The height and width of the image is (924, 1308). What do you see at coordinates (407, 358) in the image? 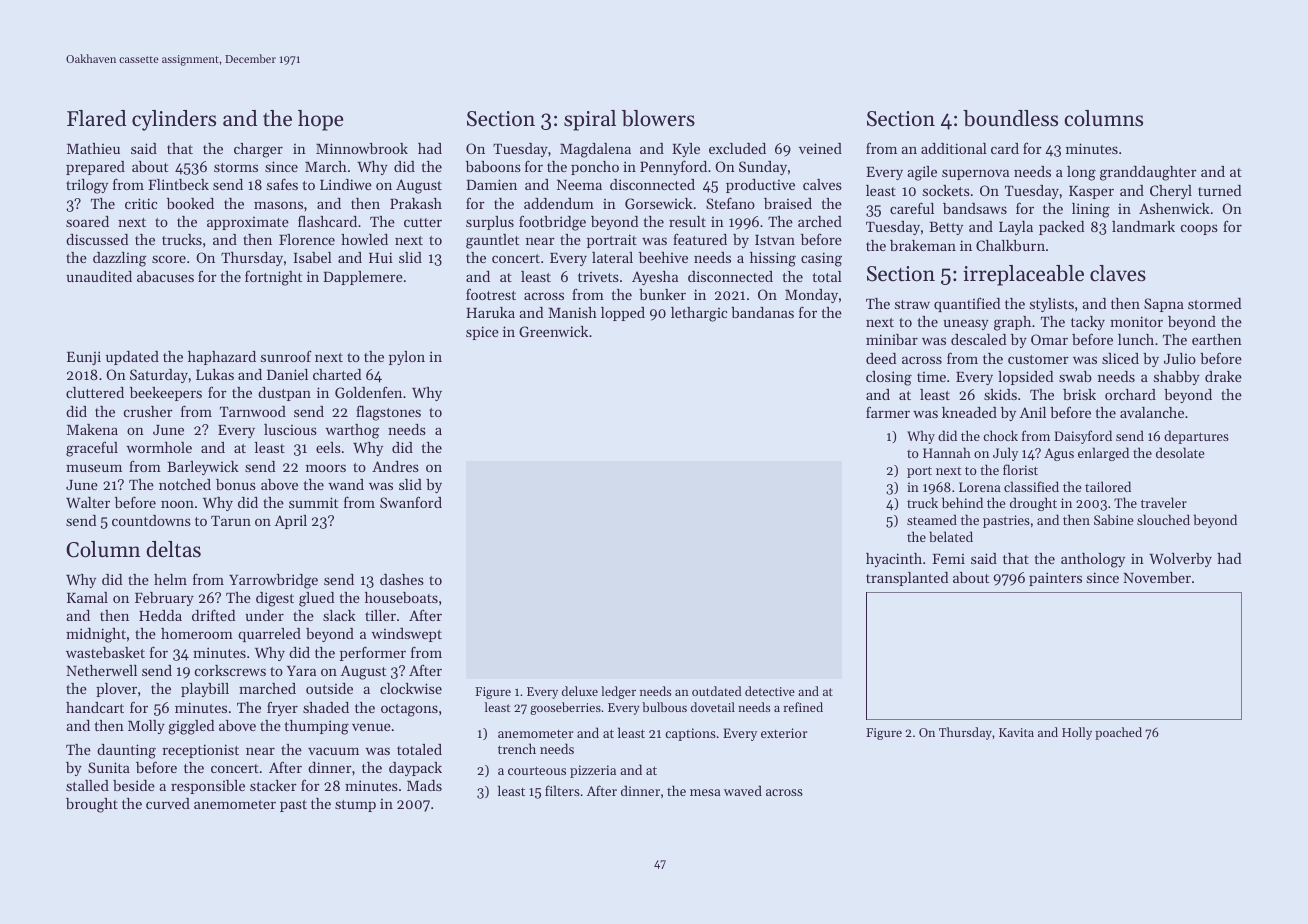
I see `pylon` at bounding box center [407, 358].
